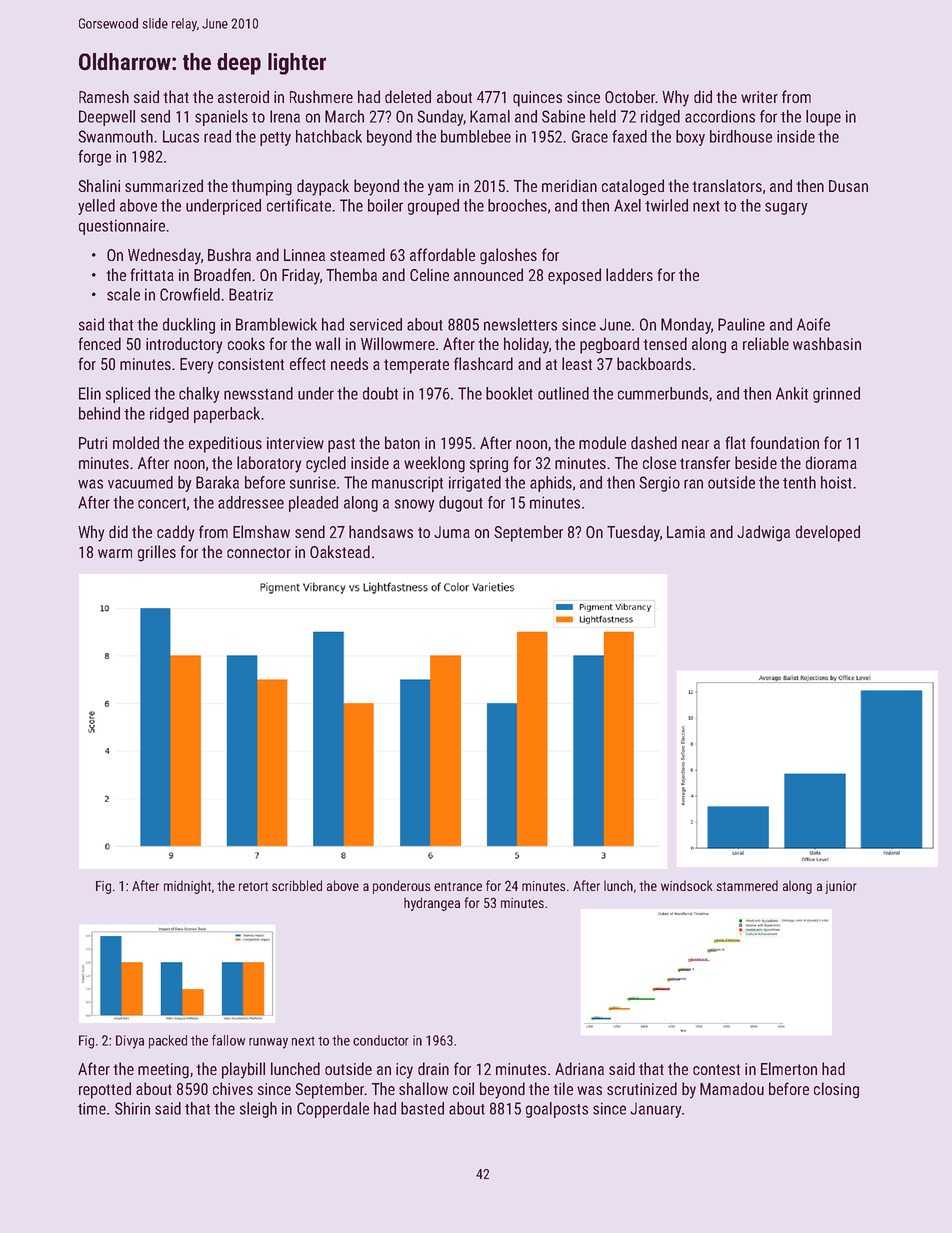 The width and height of the screenshot is (952, 1233). What do you see at coordinates (243, 96) in the screenshot?
I see `asteroid` at bounding box center [243, 96].
